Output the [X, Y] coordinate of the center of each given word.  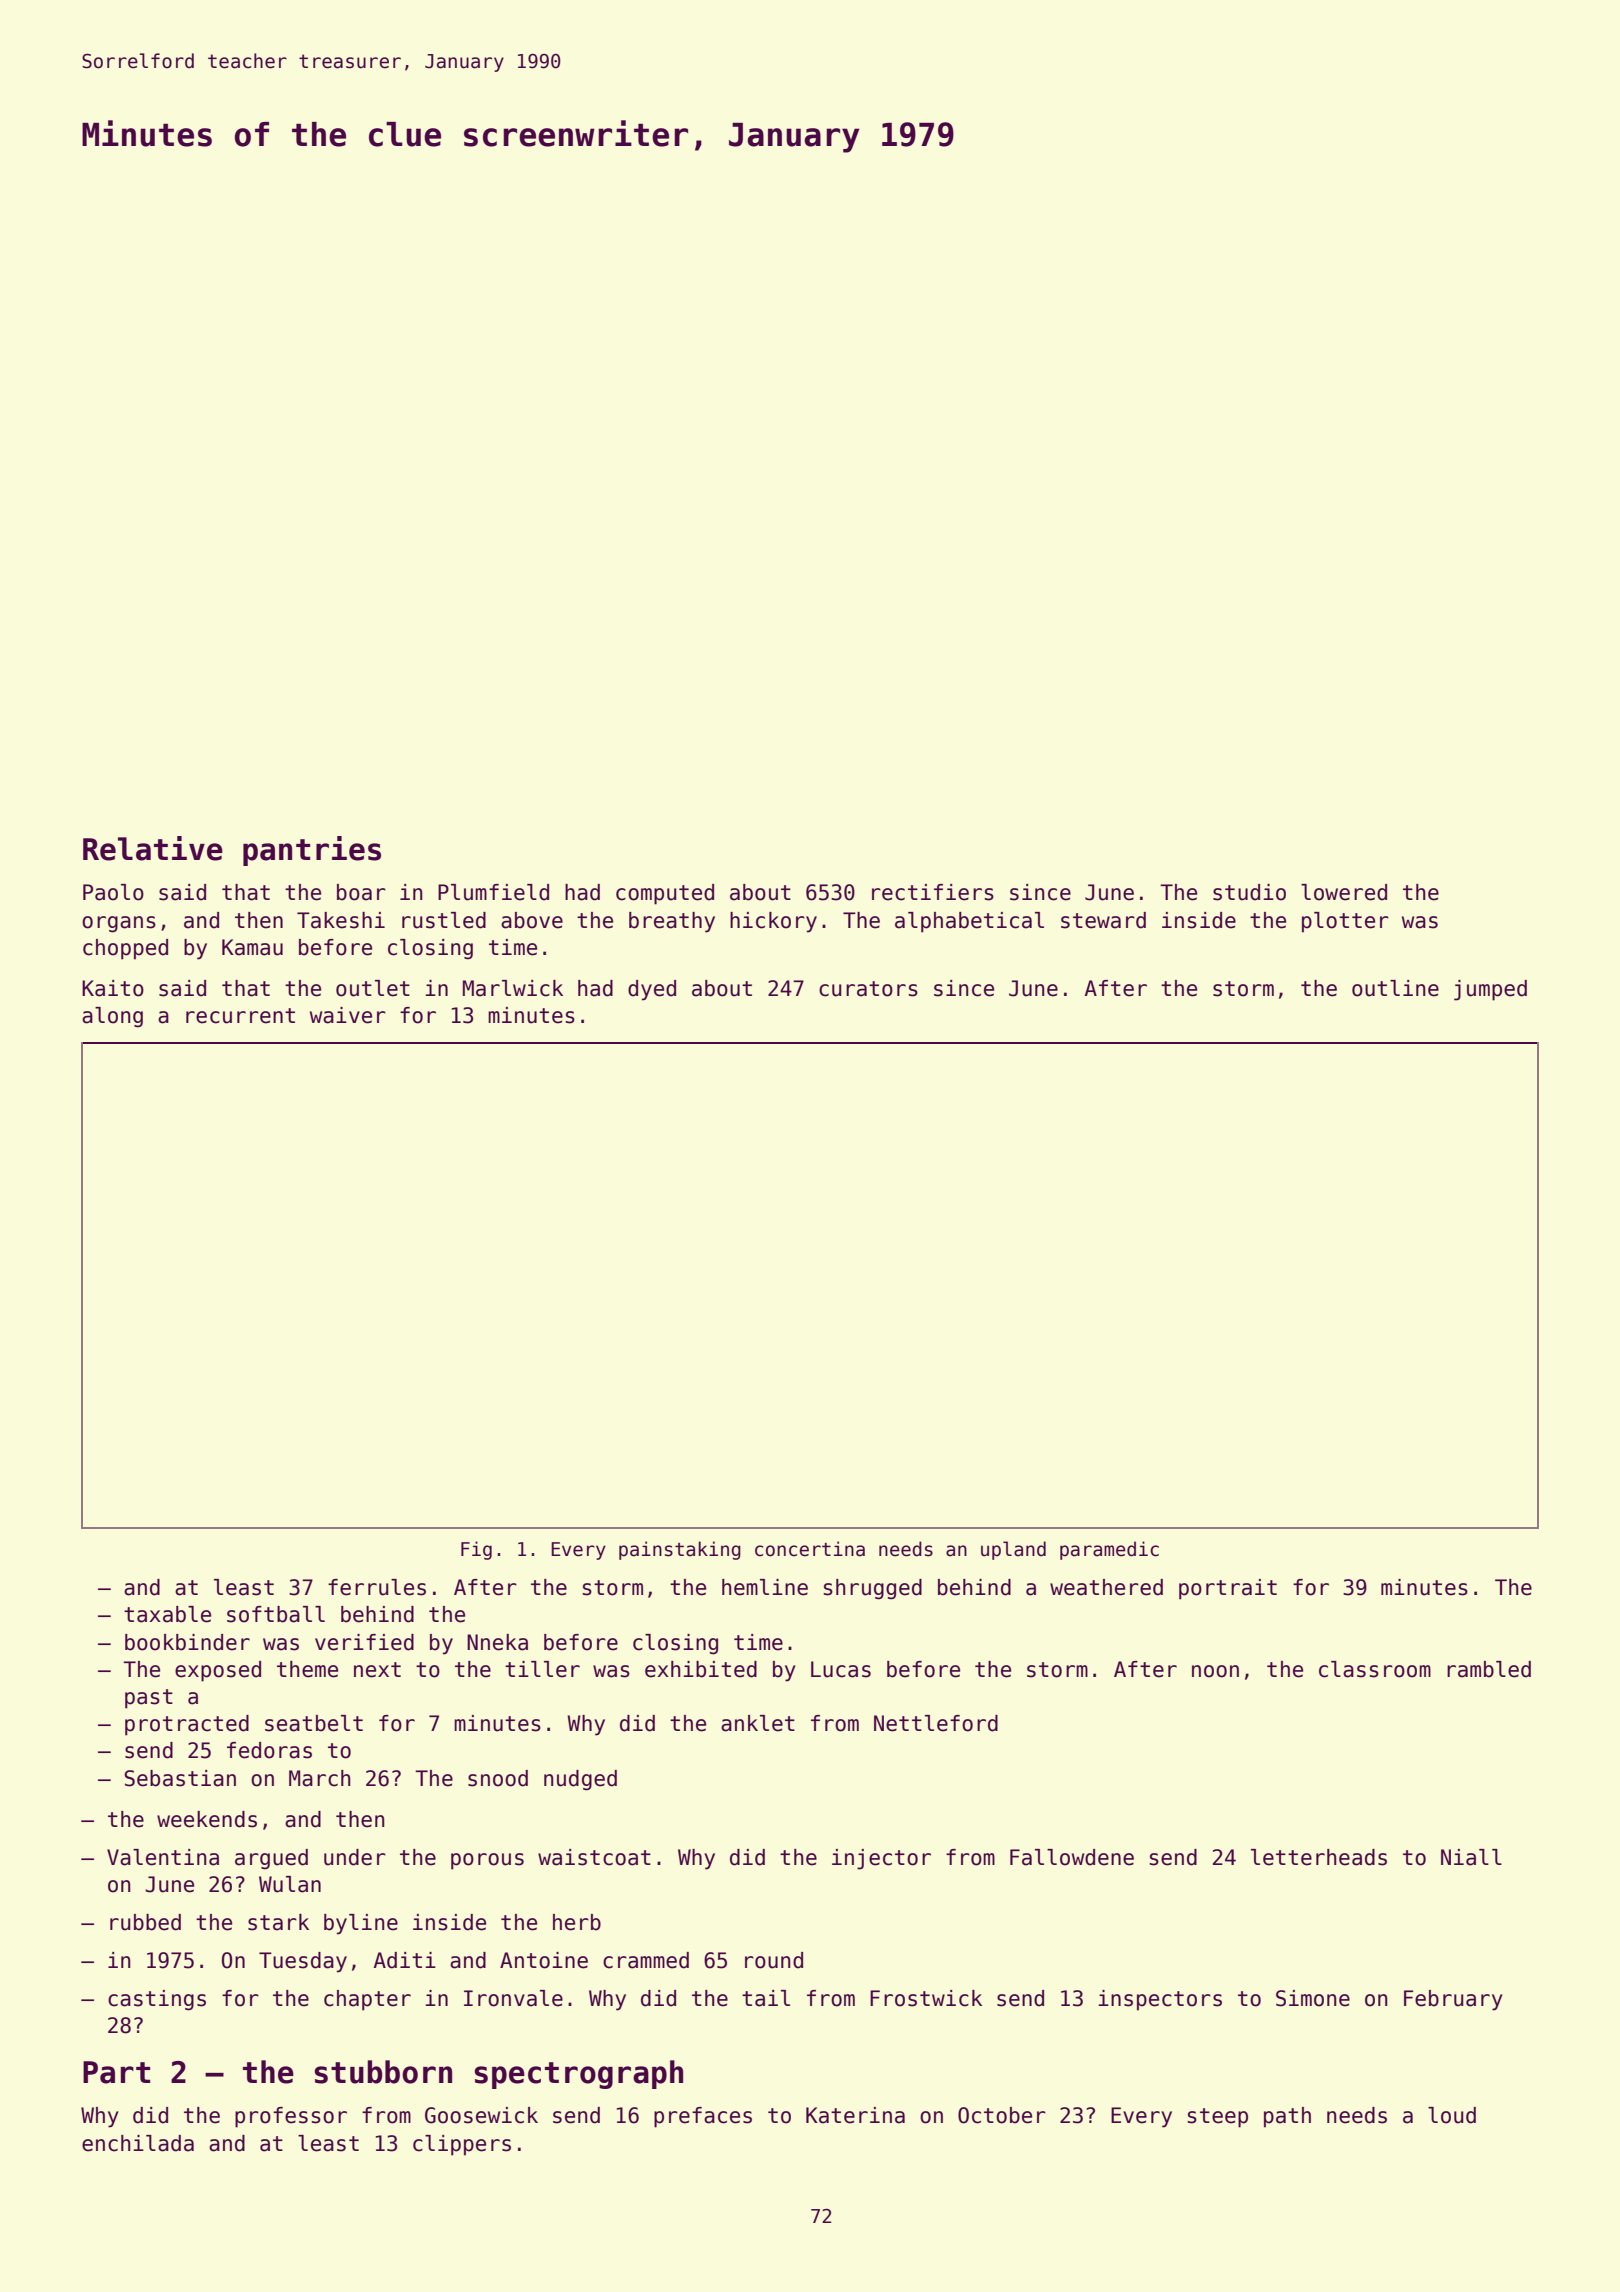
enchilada [138, 2143]
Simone [1313, 1998]
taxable [167, 1614]
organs [119, 924]
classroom [1375, 1669]
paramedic [1109, 1550]
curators [868, 989]
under [355, 1857]
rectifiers [933, 892]
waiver [348, 1015]
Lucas [841, 1669]
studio [1249, 892]
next [377, 1670]
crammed [646, 1960]
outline [1395, 988]
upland [1013, 1550]
